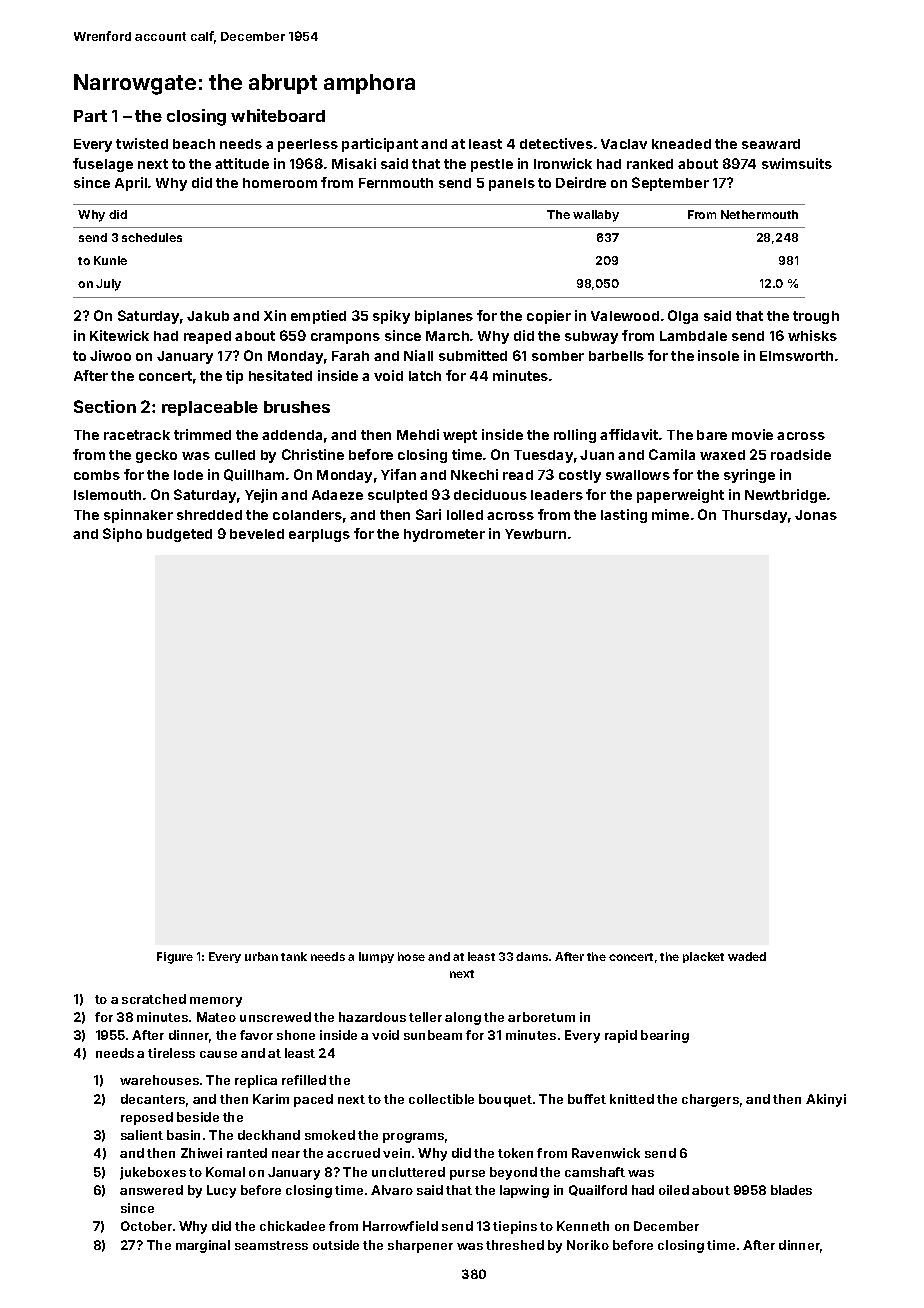 This document has height=1308, width=924. What do you see at coordinates (372, 1017) in the document?
I see `hazardous` at bounding box center [372, 1017].
